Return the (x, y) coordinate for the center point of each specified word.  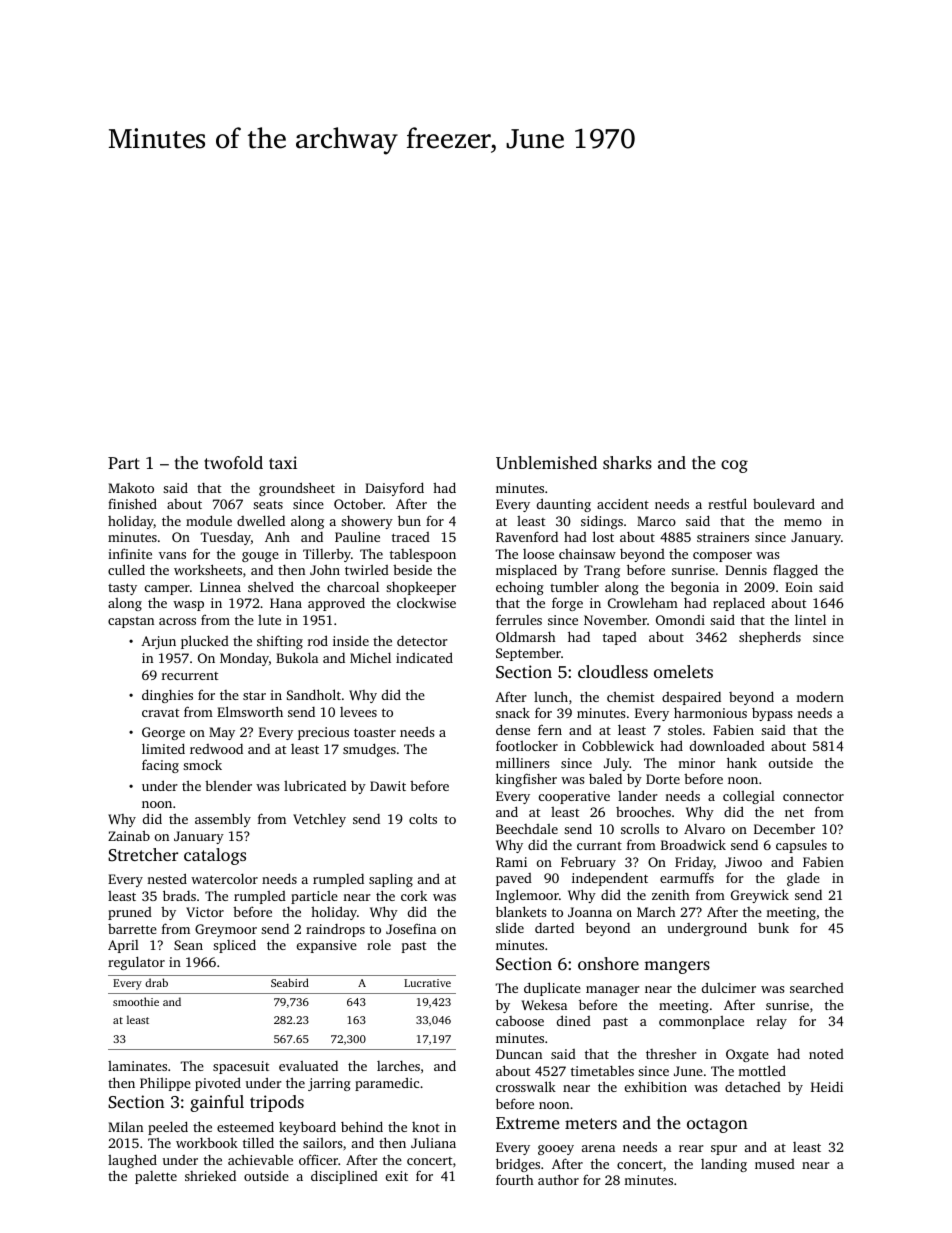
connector (813, 796)
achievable (260, 1159)
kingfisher (526, 780)
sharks (627, 462)
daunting (564, 505)
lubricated (315, 786)
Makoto (131, 487)
